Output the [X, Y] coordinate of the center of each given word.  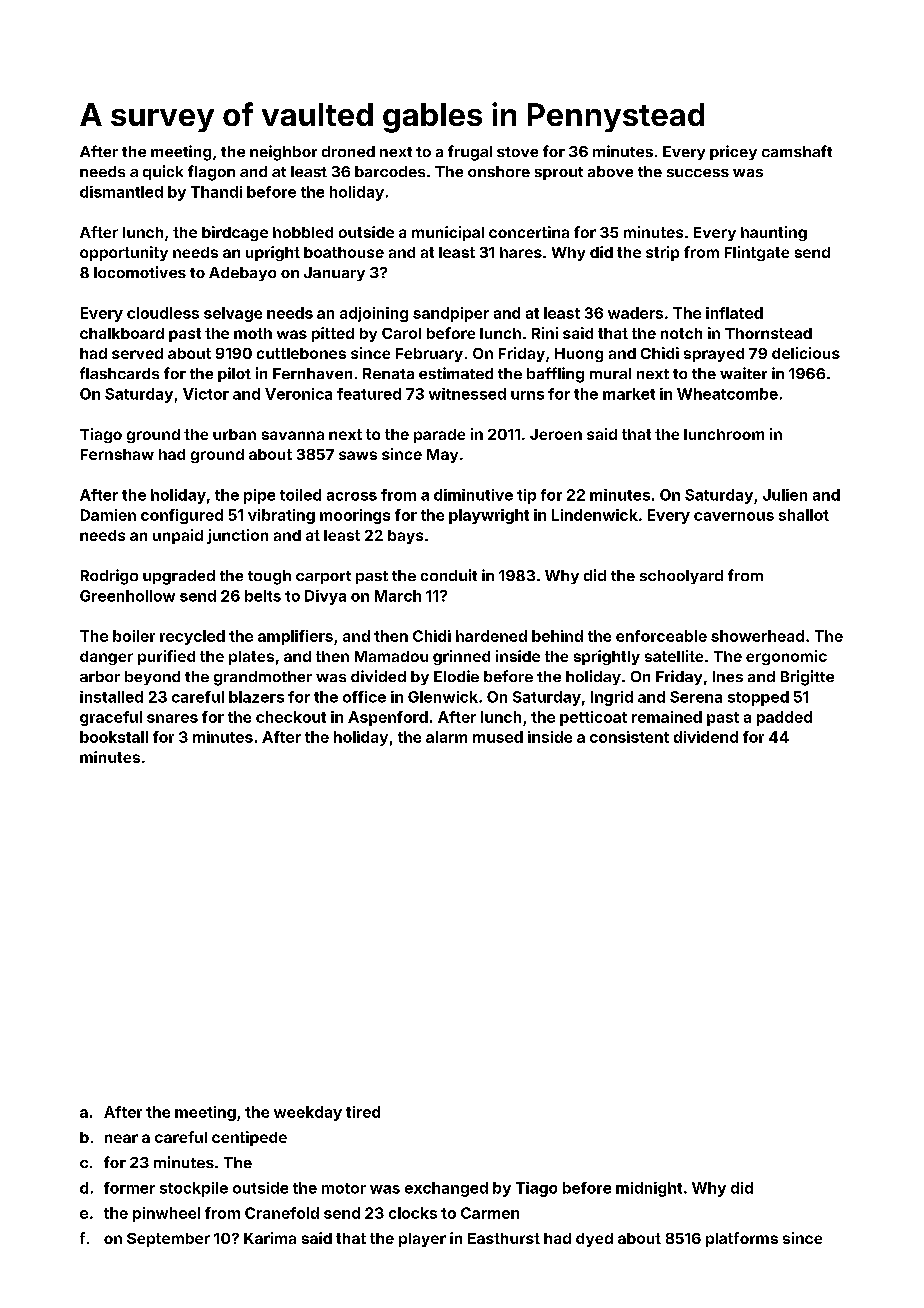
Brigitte [807, 678]
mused [498, 737]
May [442, 456]
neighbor [283, 153]
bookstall [114, 737]
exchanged [446, 1189]
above [610, 171]
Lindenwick [595, 515]
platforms [742, 1239]
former [129, 1188]
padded [784, 718]
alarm [446, 737]
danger [106, 658]
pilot [234, 374]
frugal [470, 153]
